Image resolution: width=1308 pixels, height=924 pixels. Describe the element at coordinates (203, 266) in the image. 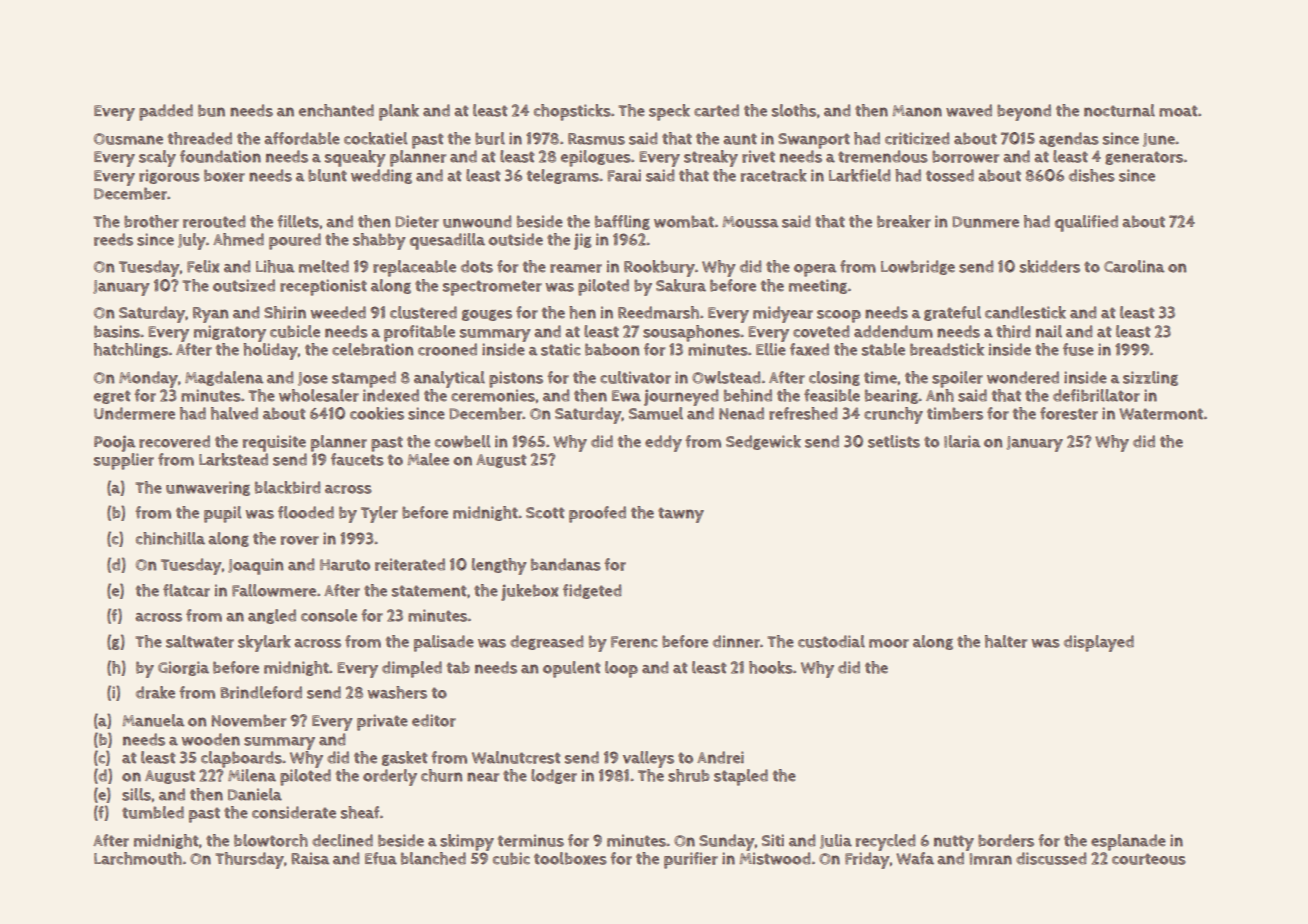

I see `Felix` at that location.
